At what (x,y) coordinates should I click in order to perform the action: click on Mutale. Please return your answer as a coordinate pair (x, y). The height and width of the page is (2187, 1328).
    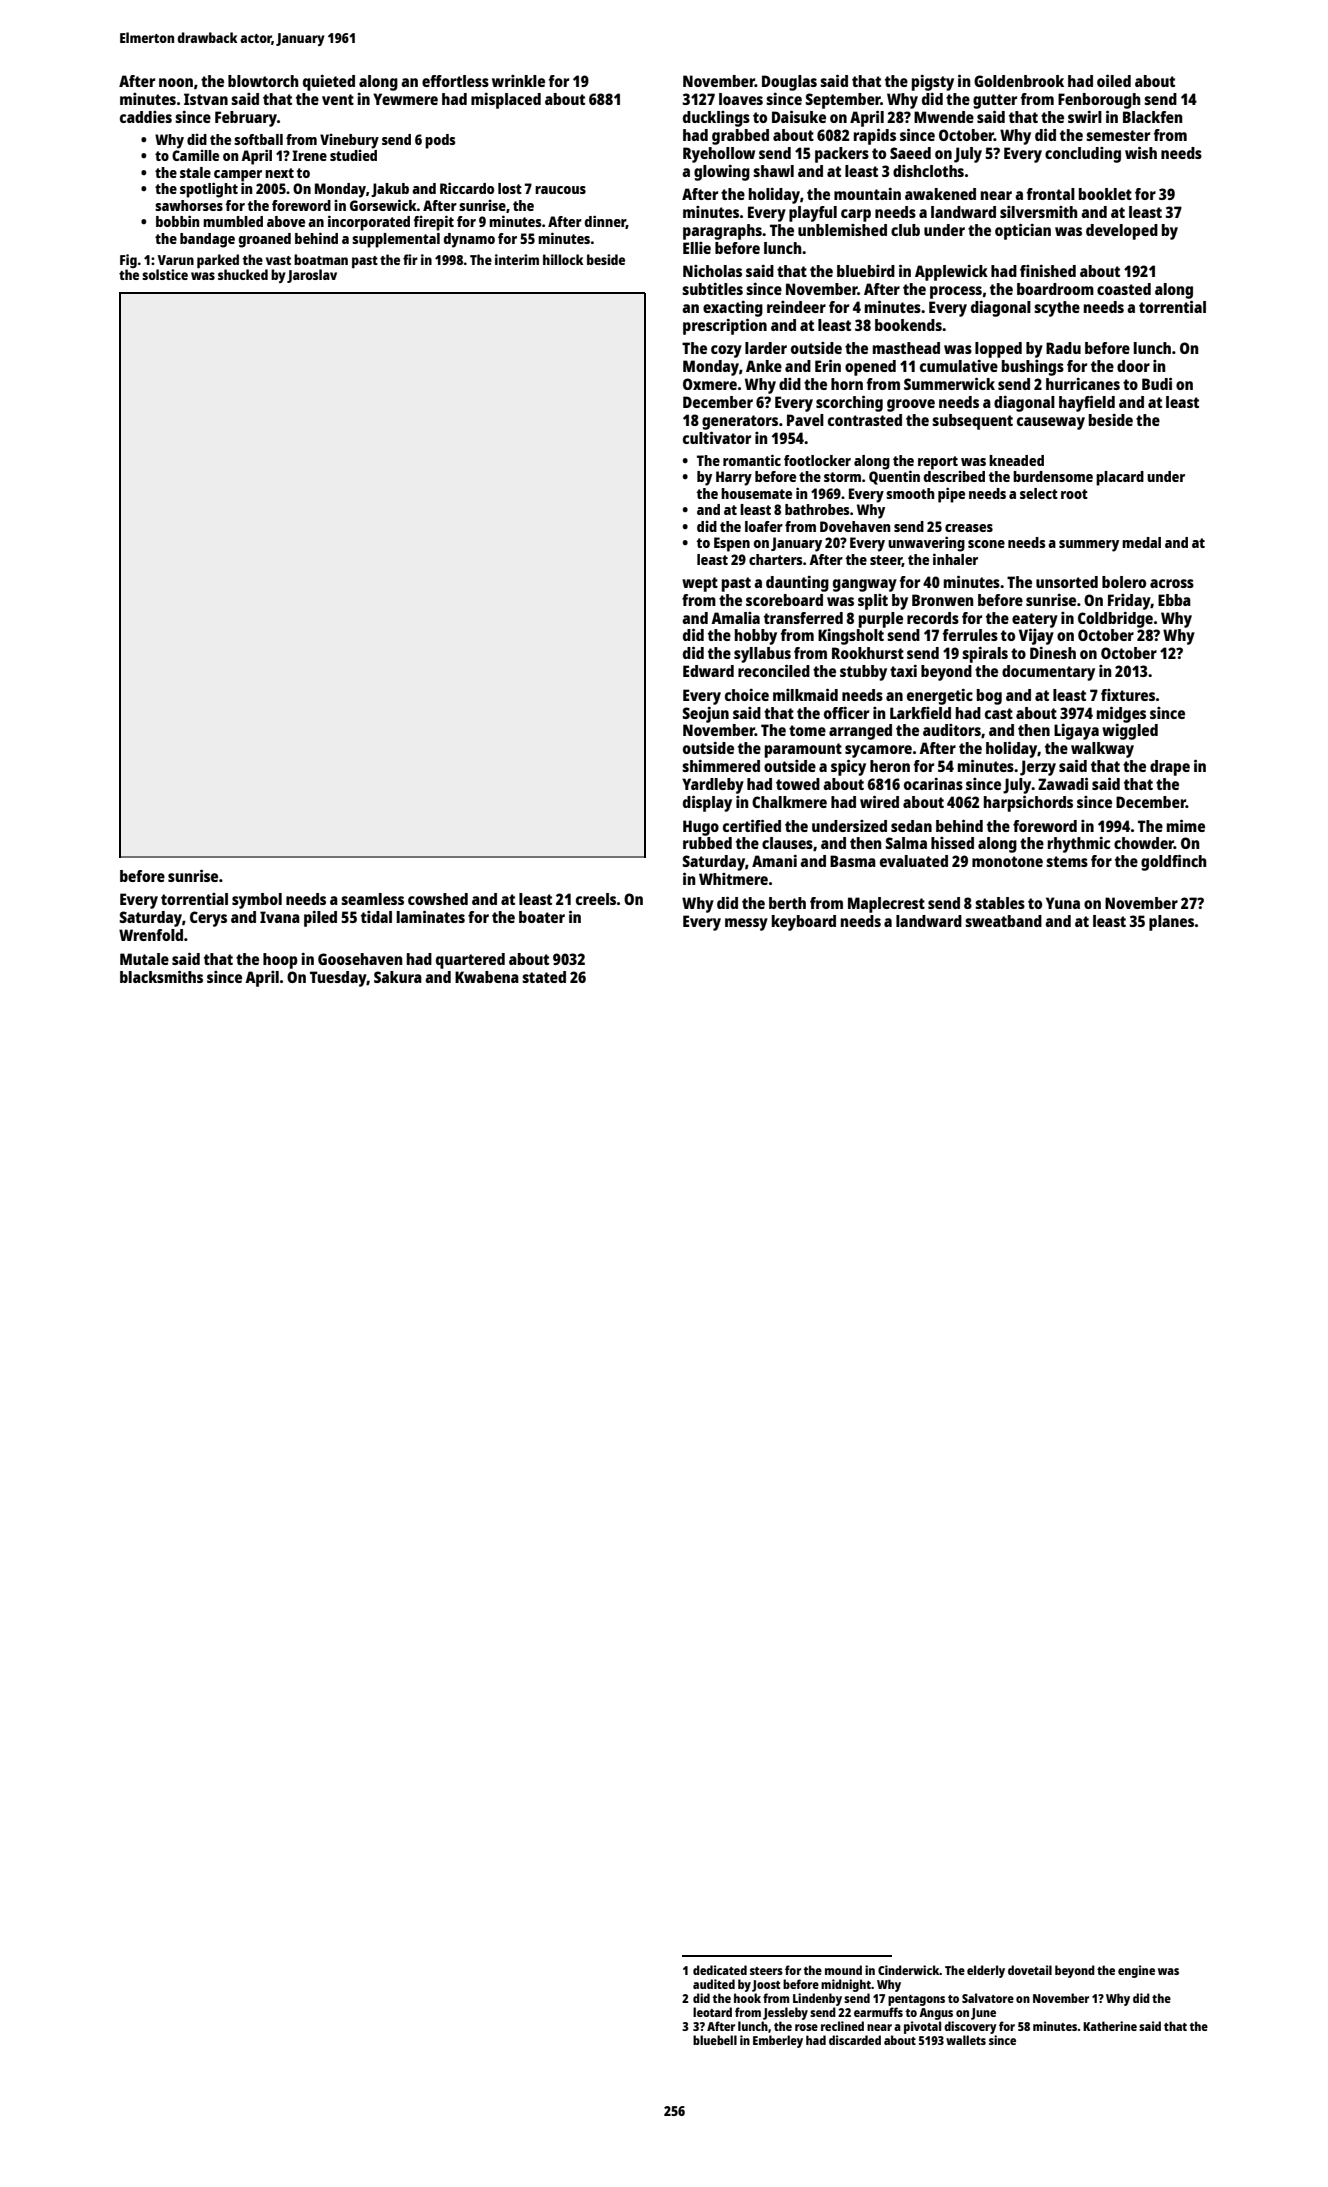
    Looking at the image, I should click on (144, 959).
